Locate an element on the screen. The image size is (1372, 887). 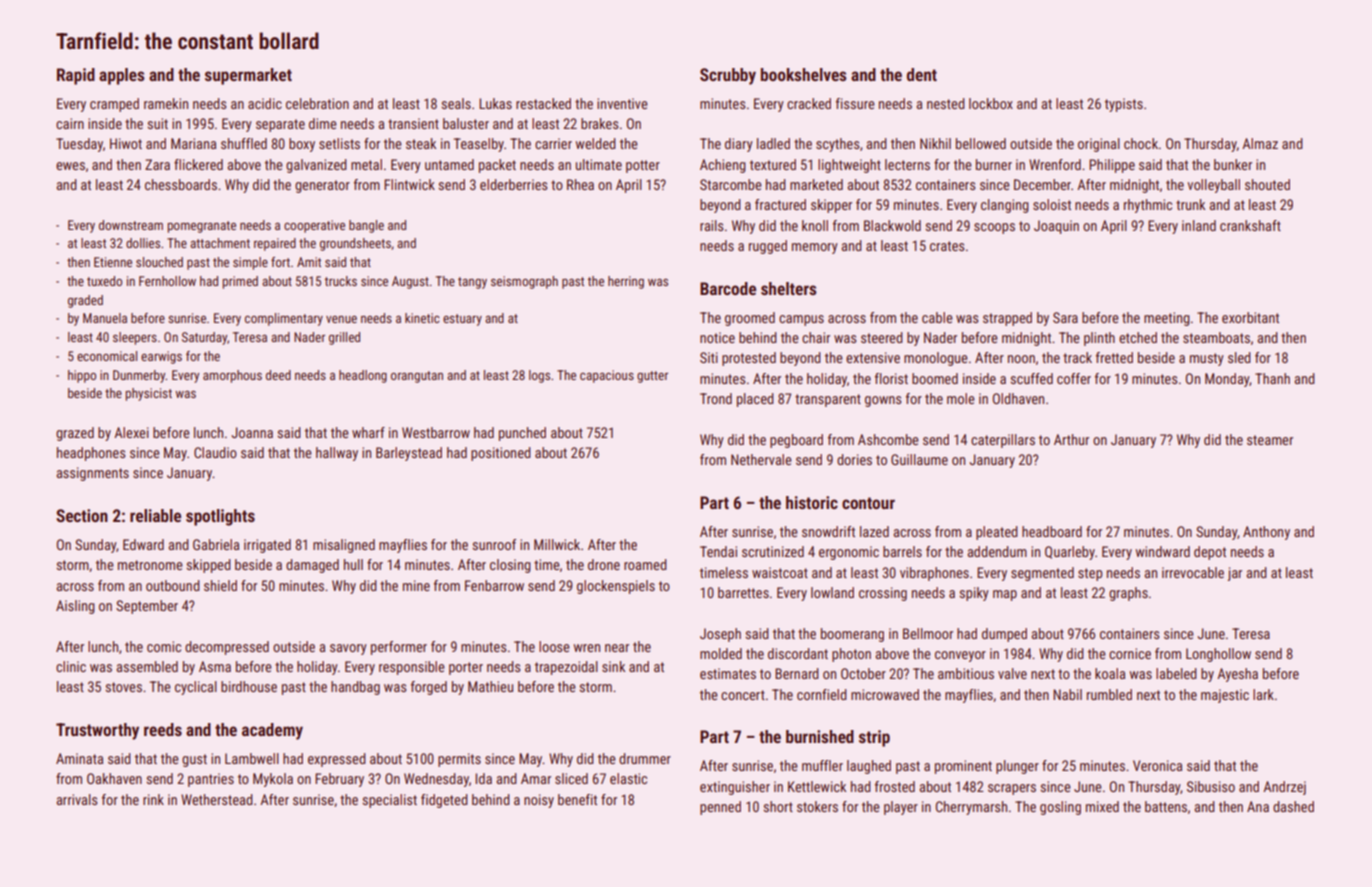
step is located at coordinates (1090, 574).
